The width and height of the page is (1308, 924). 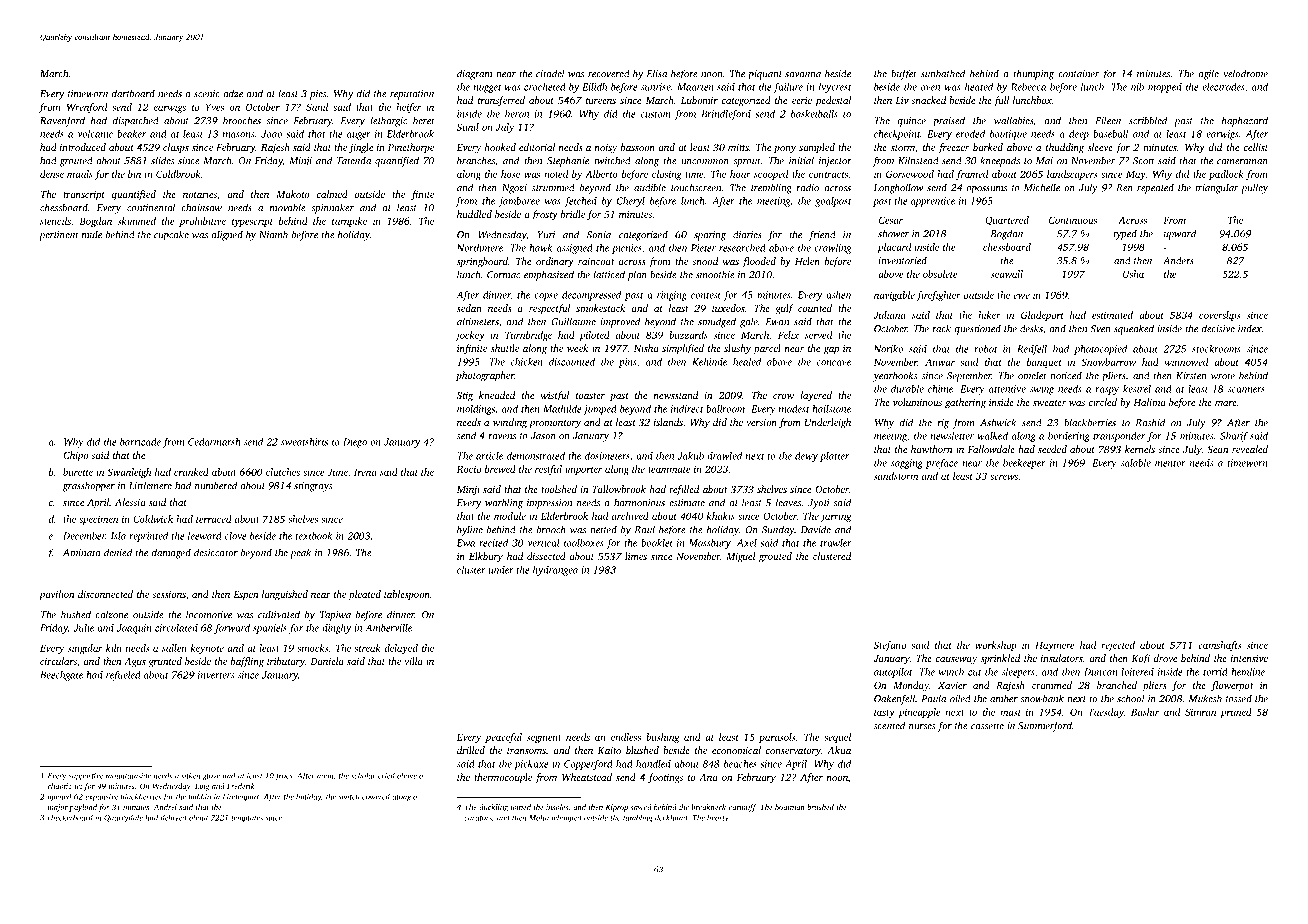 What do you see at coordinates (1010, 713) in the page?
I see `mast` at bounding box center [1010, 713].
